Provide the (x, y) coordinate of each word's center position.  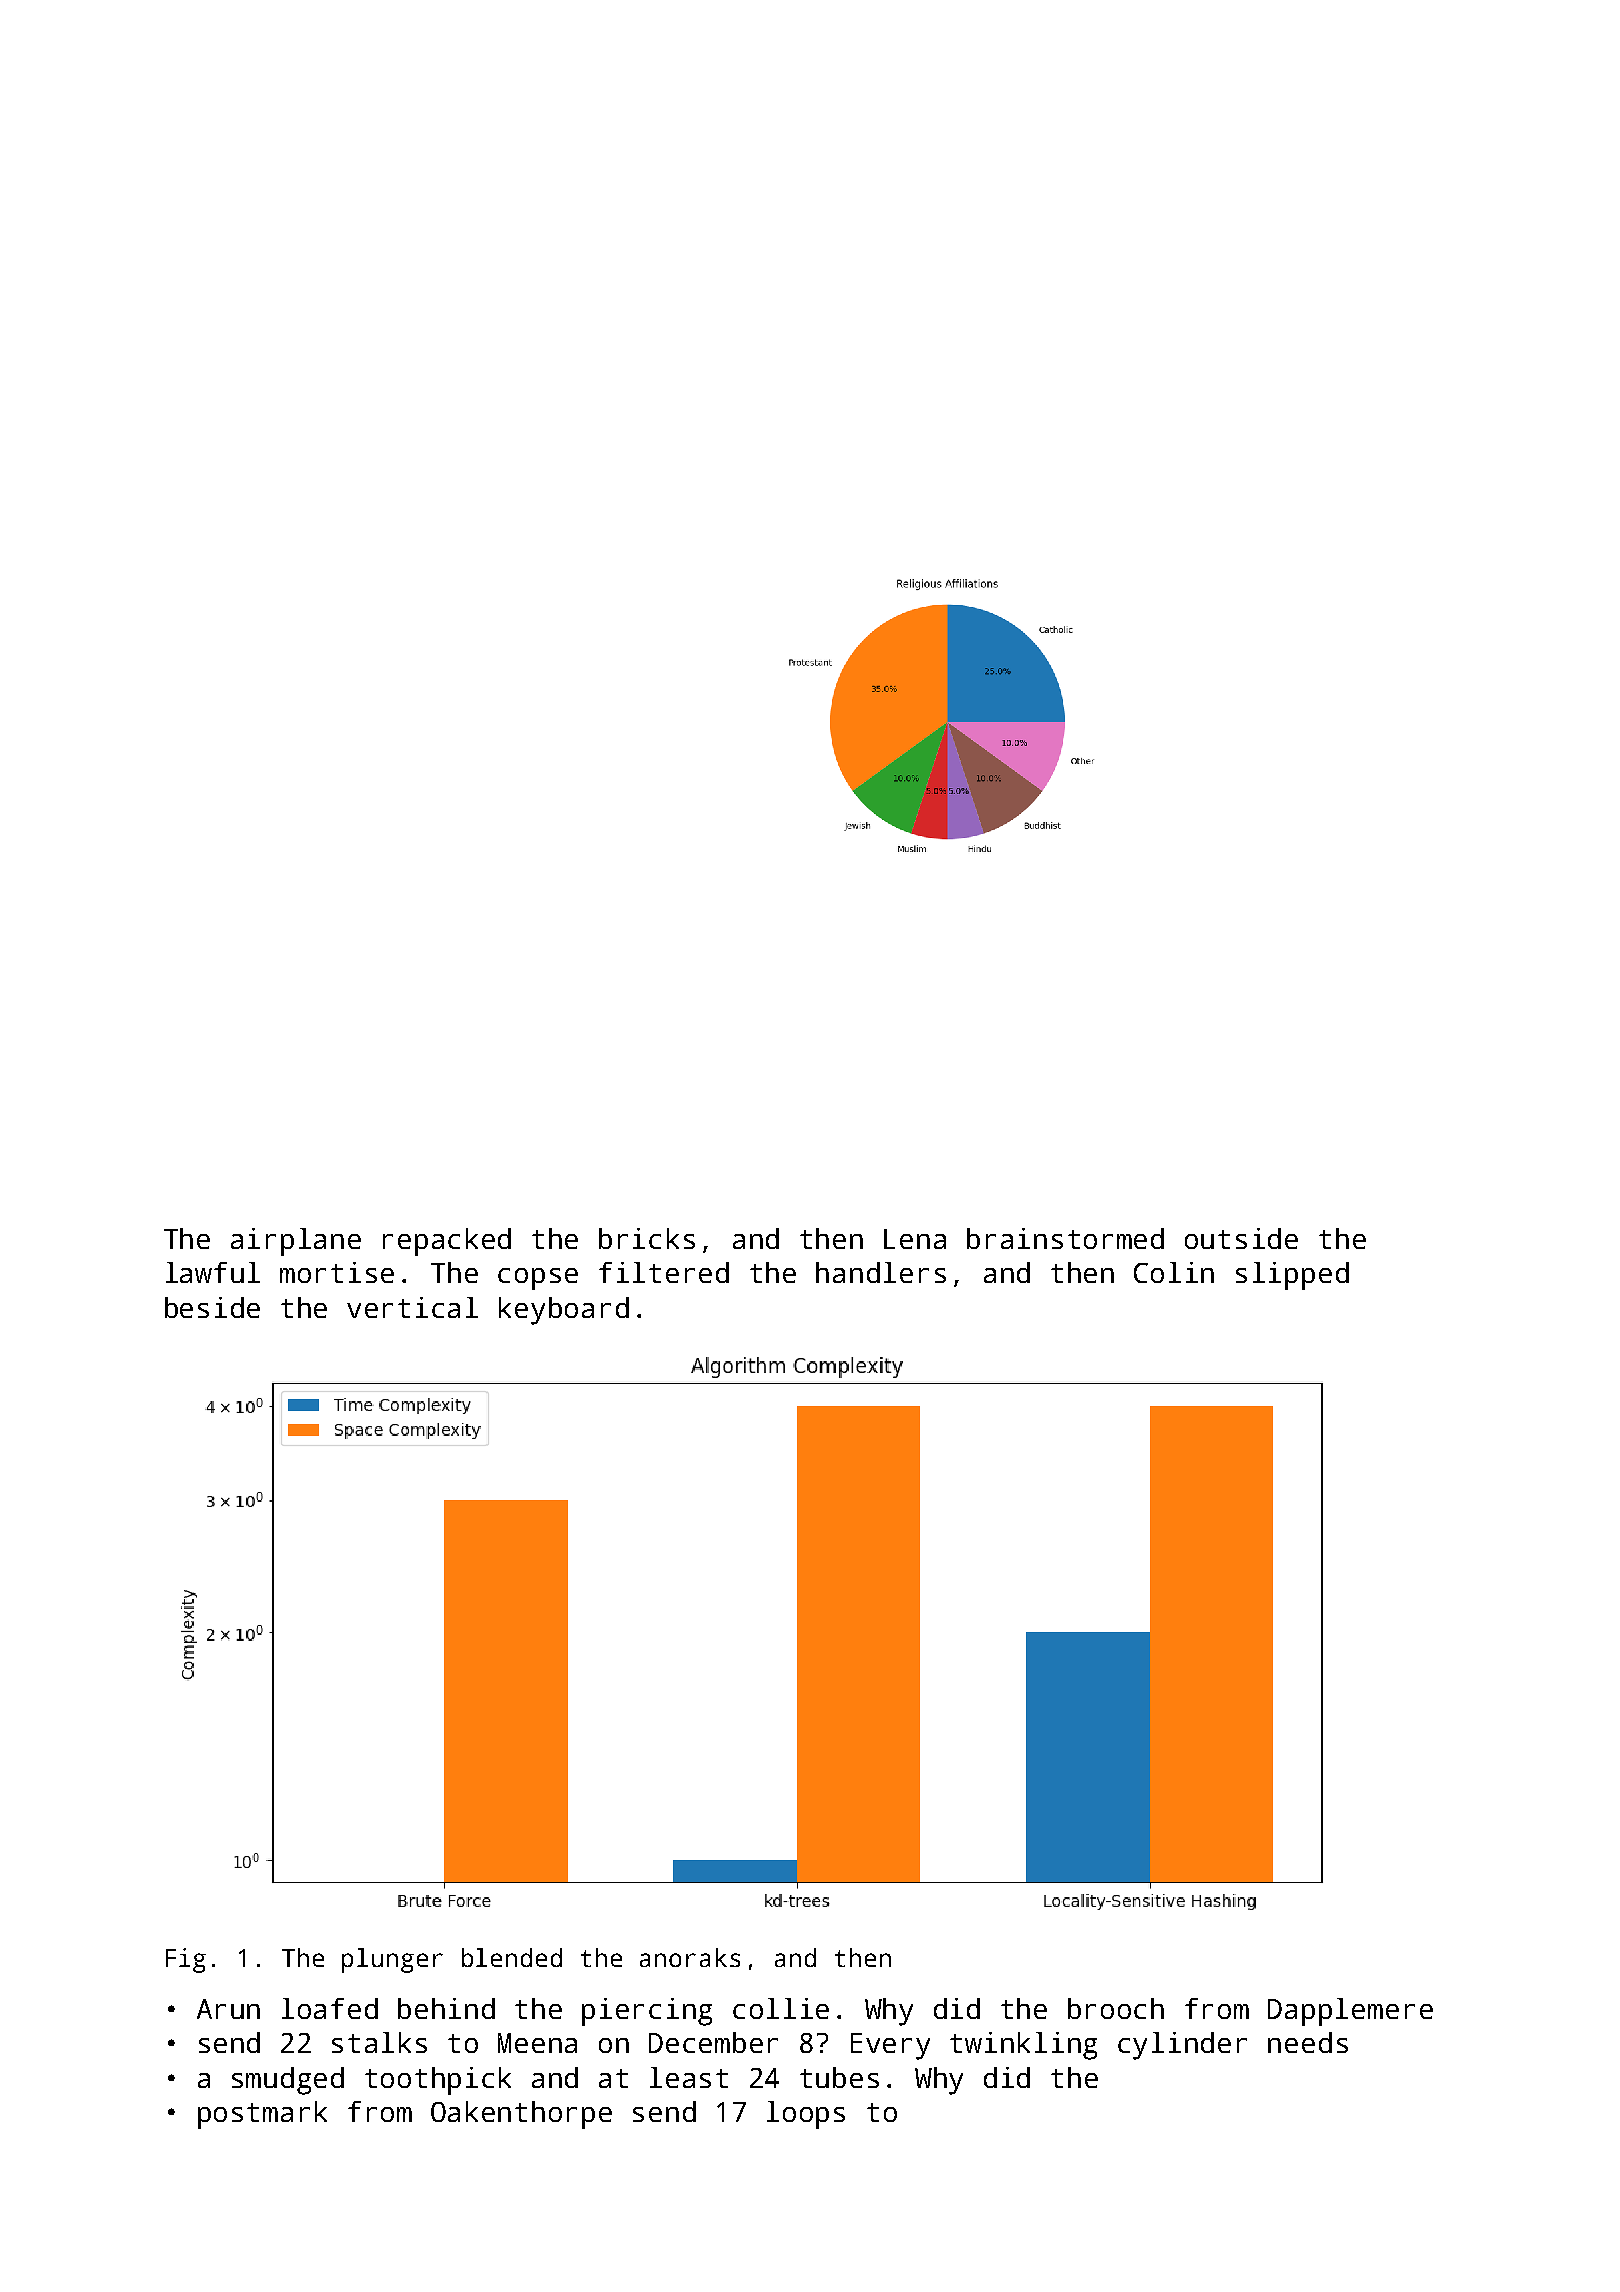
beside (212, 1307)
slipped (1292, 1276)
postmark (262, 2115)
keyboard (564, 1311)
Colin (1174, 1272)
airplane (296, 1242)
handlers (881, 1272)
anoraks (690, 1957)
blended (512, 1957)
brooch (1116, 2008)
